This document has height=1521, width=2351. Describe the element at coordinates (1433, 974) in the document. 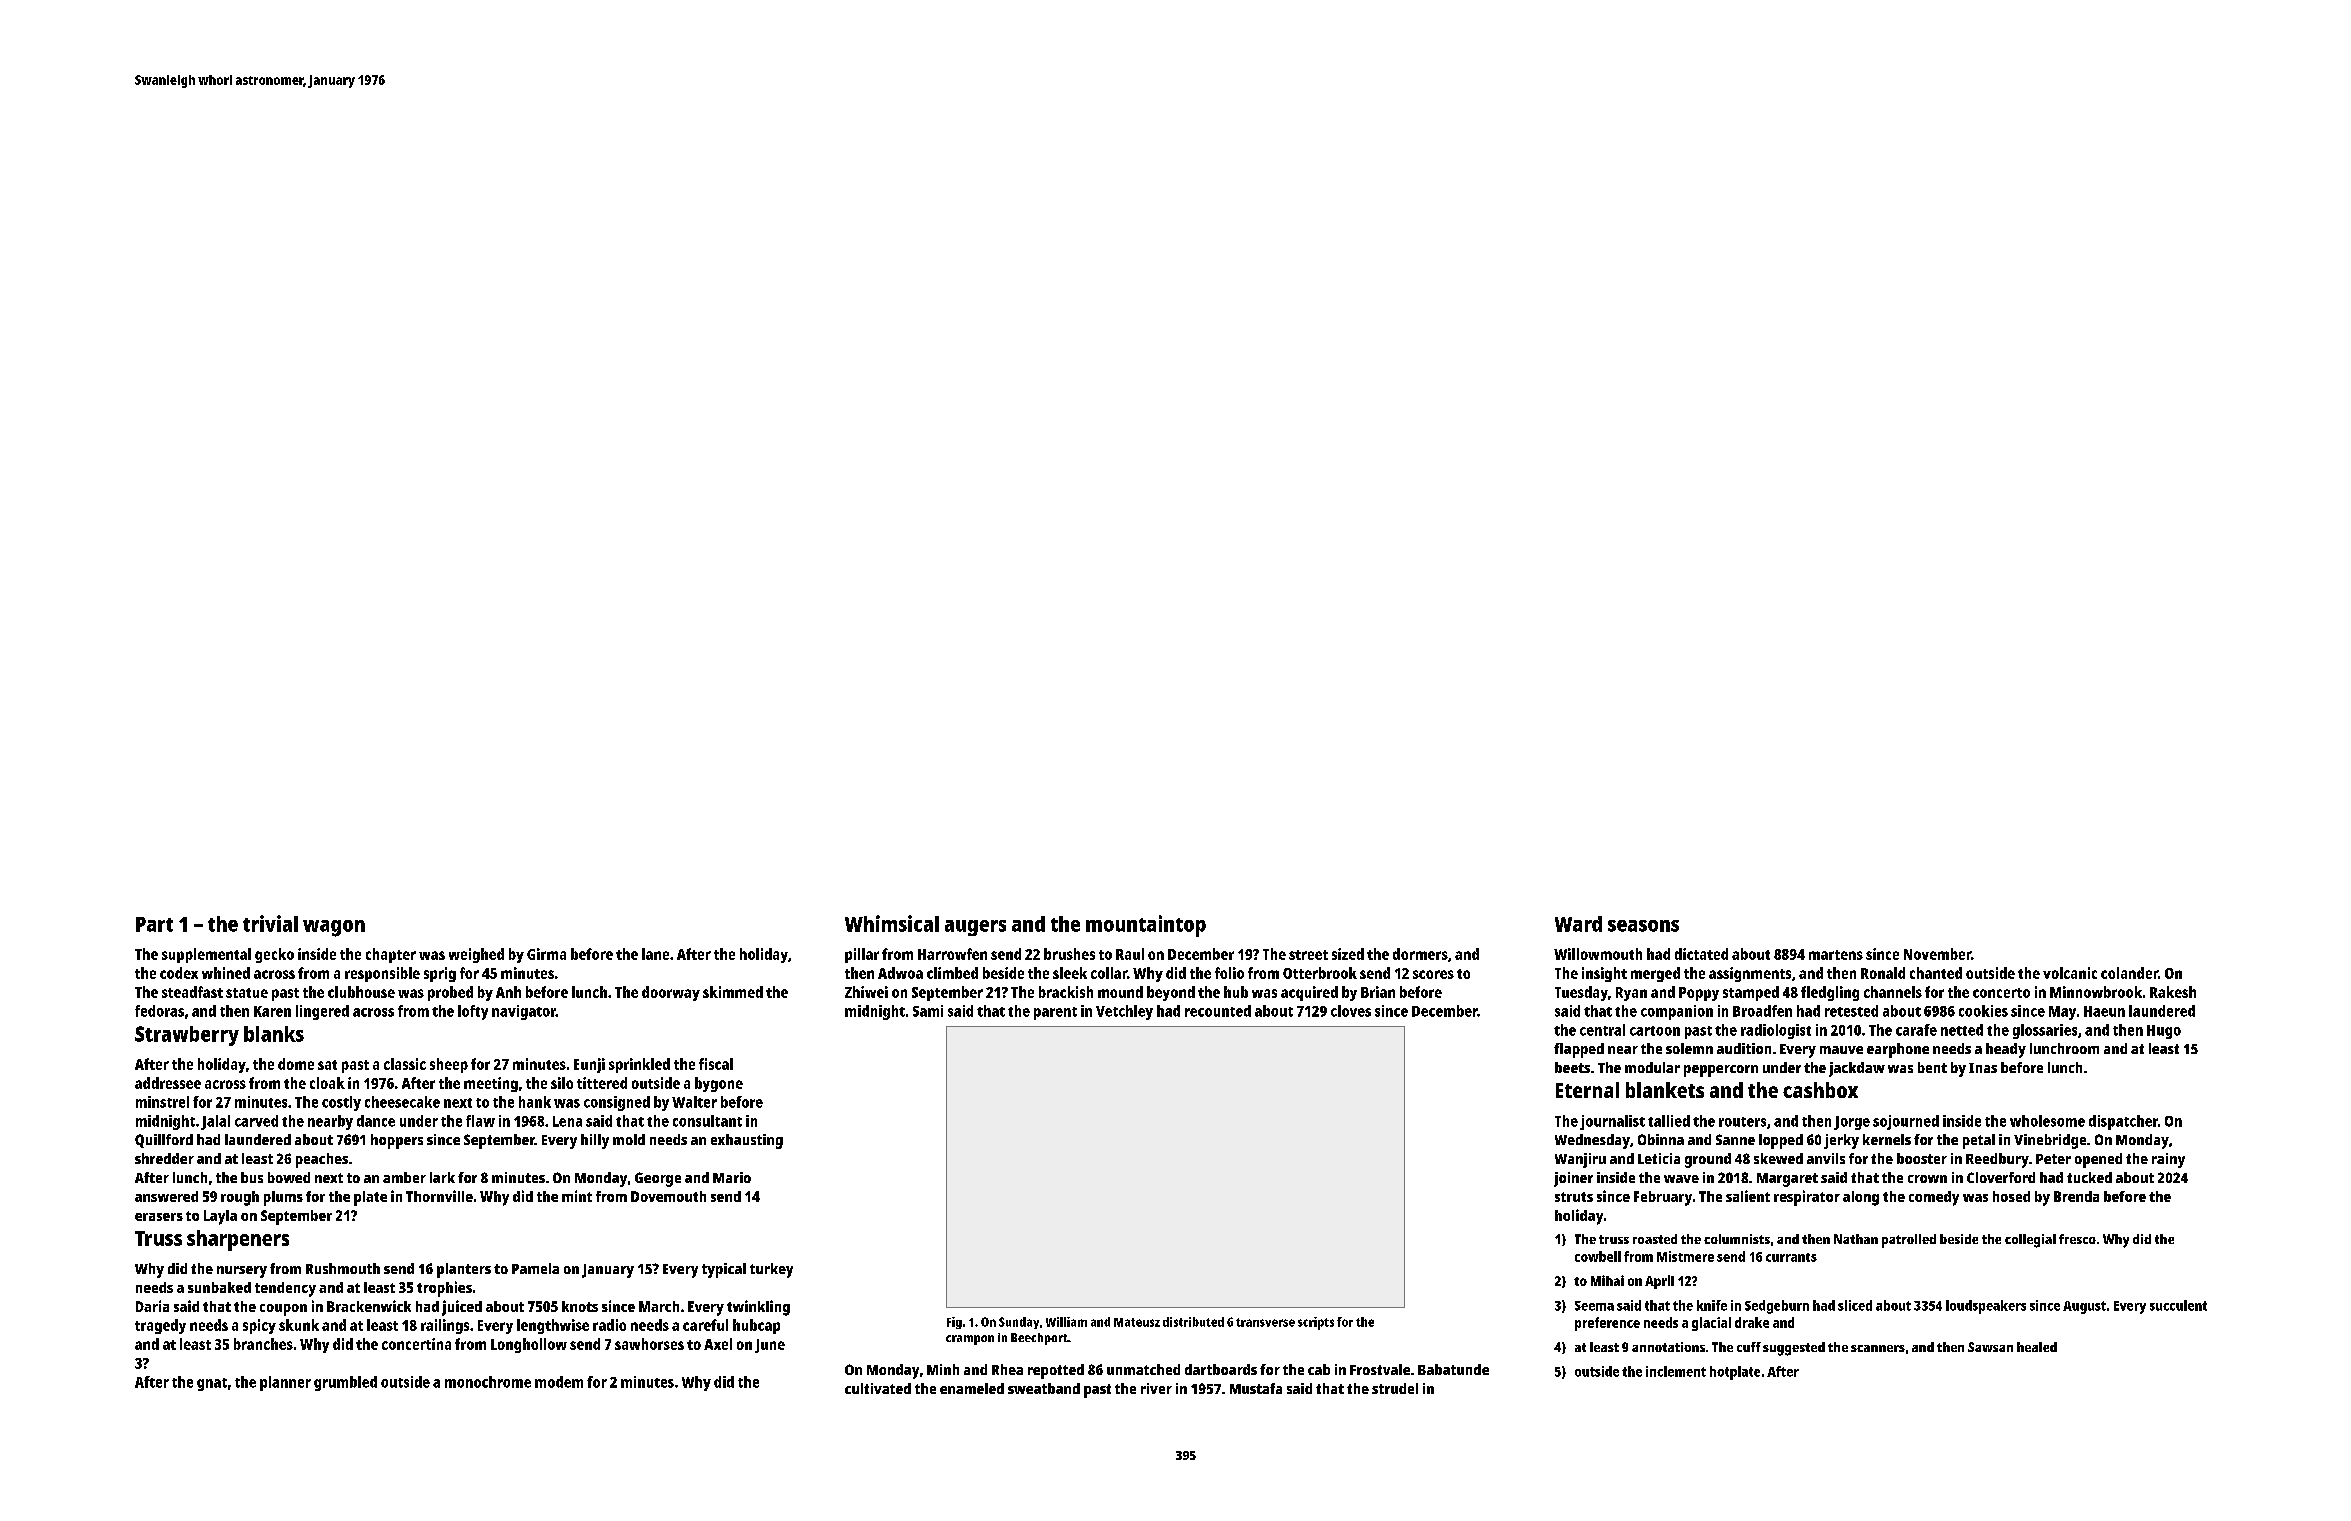

I see `scores` at that location.
